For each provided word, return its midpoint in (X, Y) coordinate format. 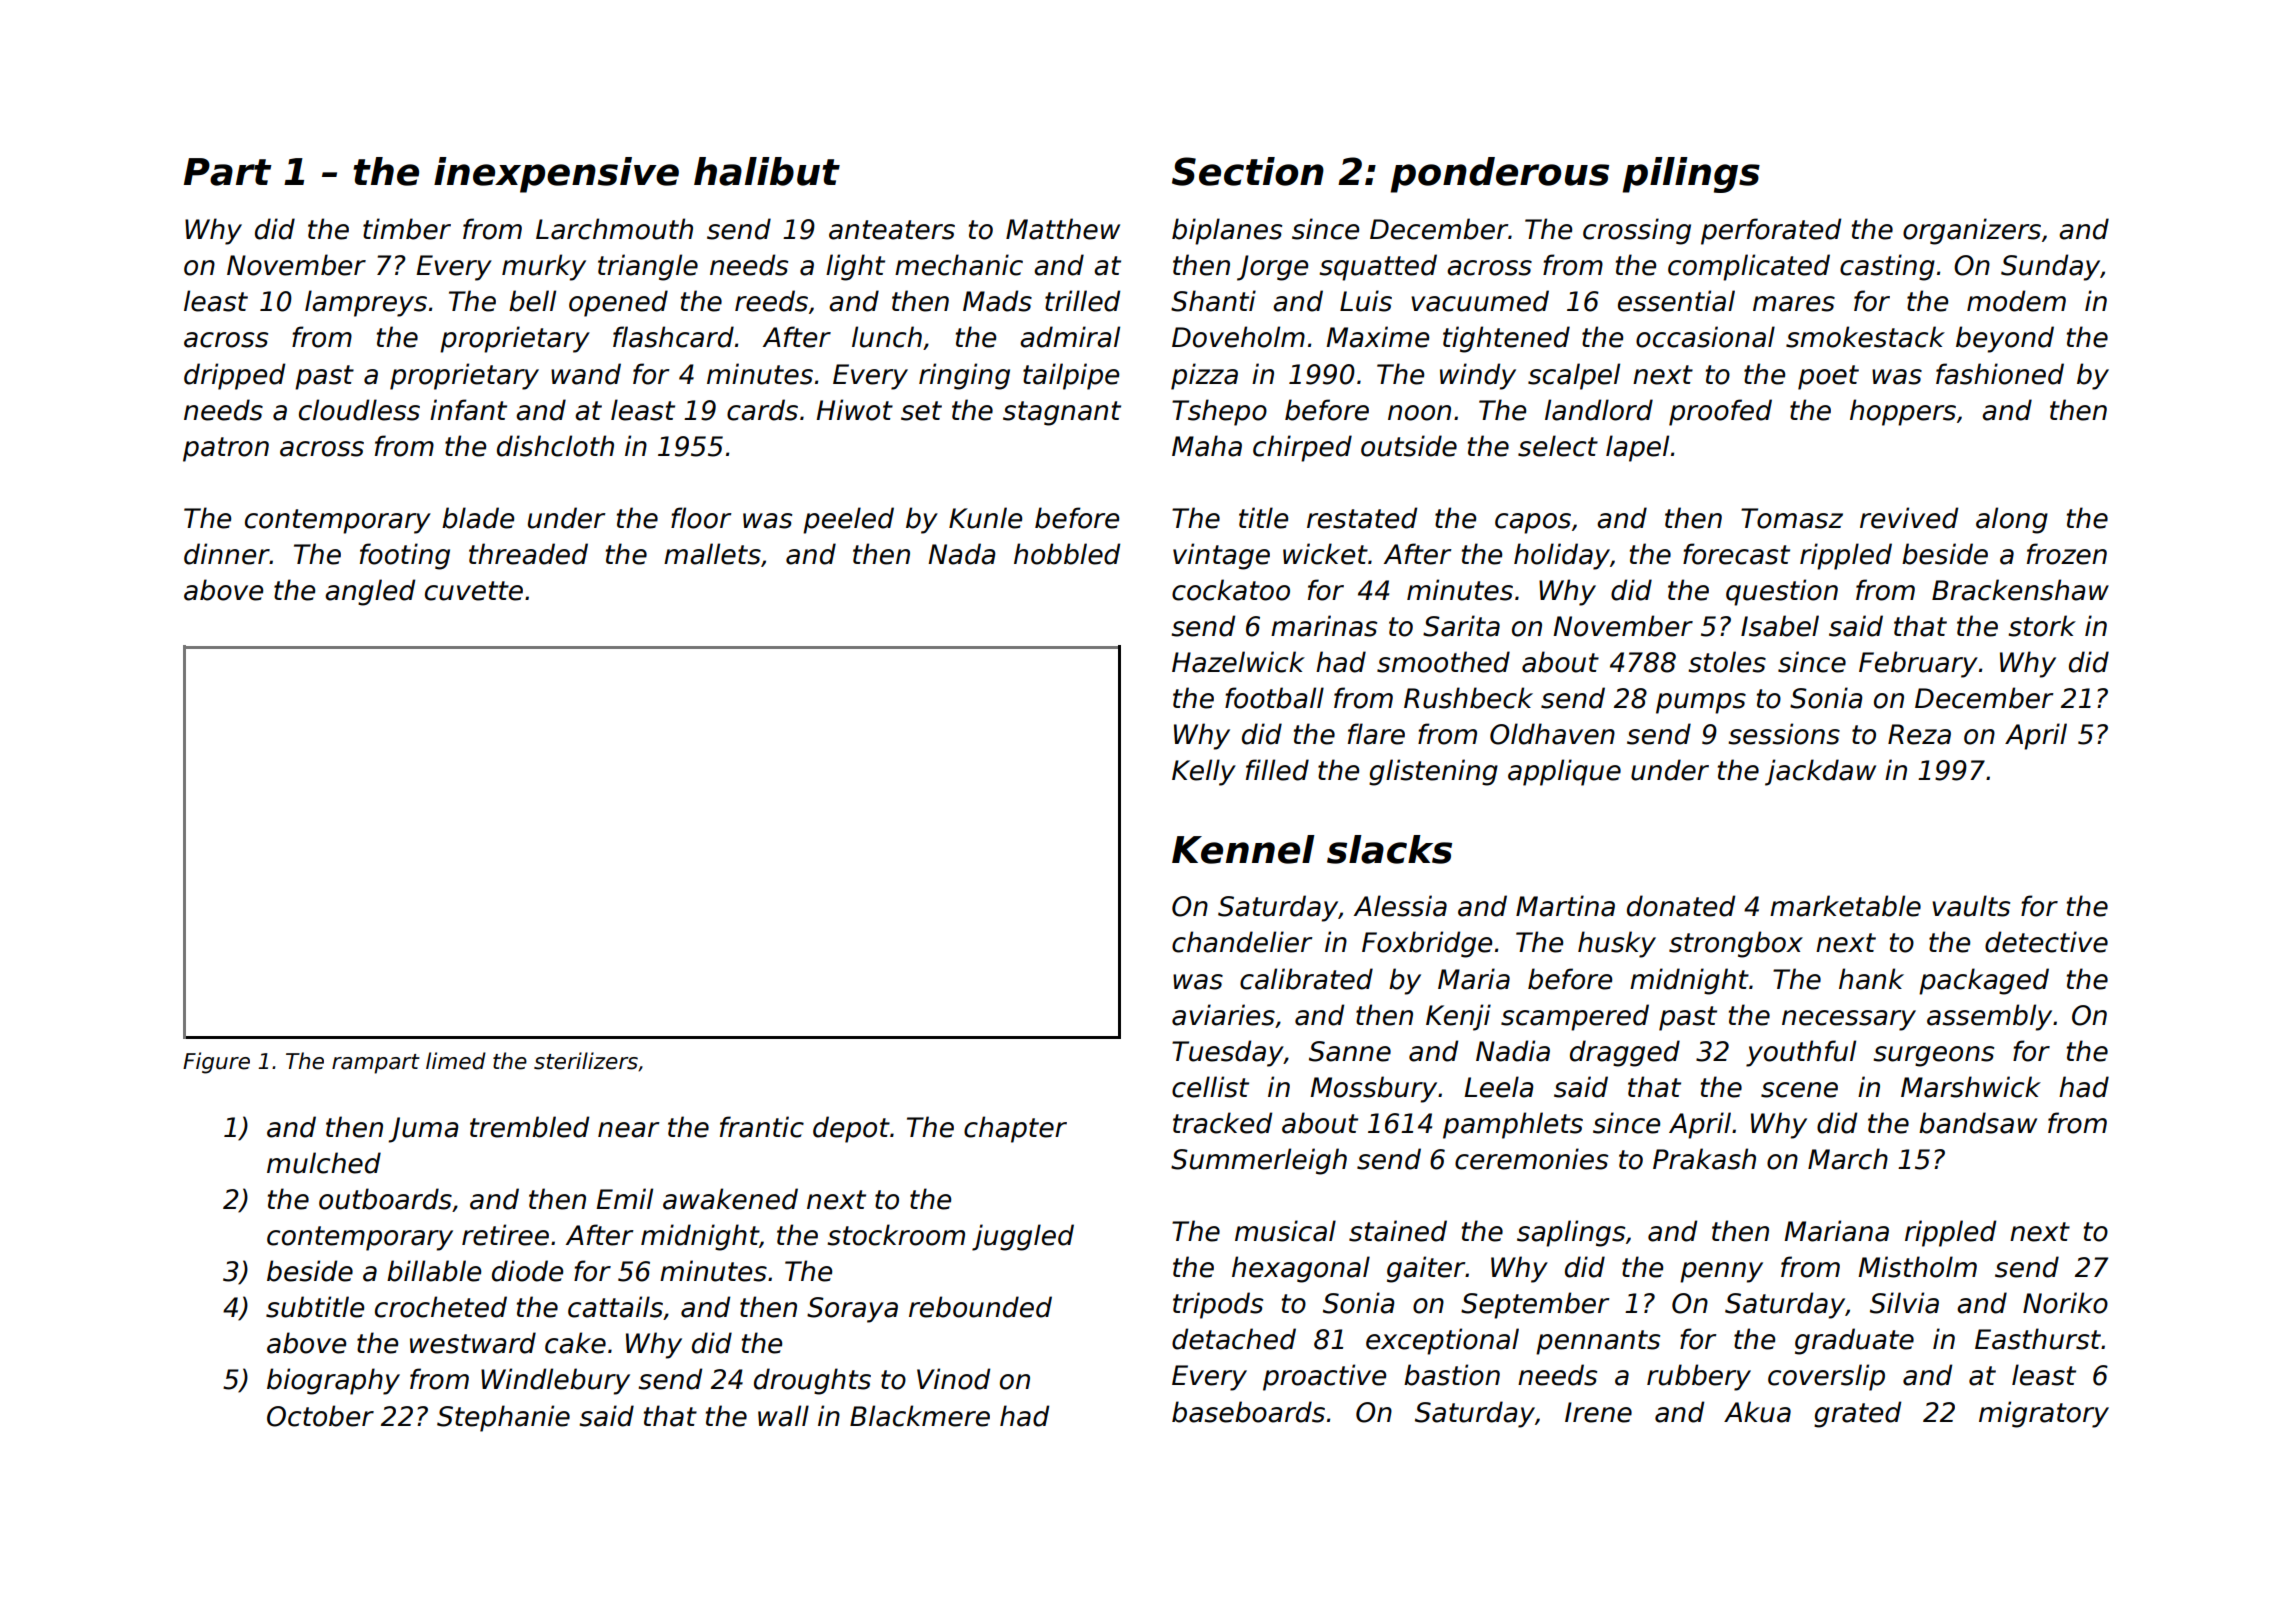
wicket (1325, 554)
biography (333, 1381)
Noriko (2065, 1303)
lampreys (366, 303)
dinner (227, 554)
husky (1617, 944)
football (1274, 698)
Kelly (1204, 772)
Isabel (1780, 626)
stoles (1727, 662)
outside (1409, 446)
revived (1909, 518)
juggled (1023, 1237)
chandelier (1242, 942)
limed (456, 1061)
